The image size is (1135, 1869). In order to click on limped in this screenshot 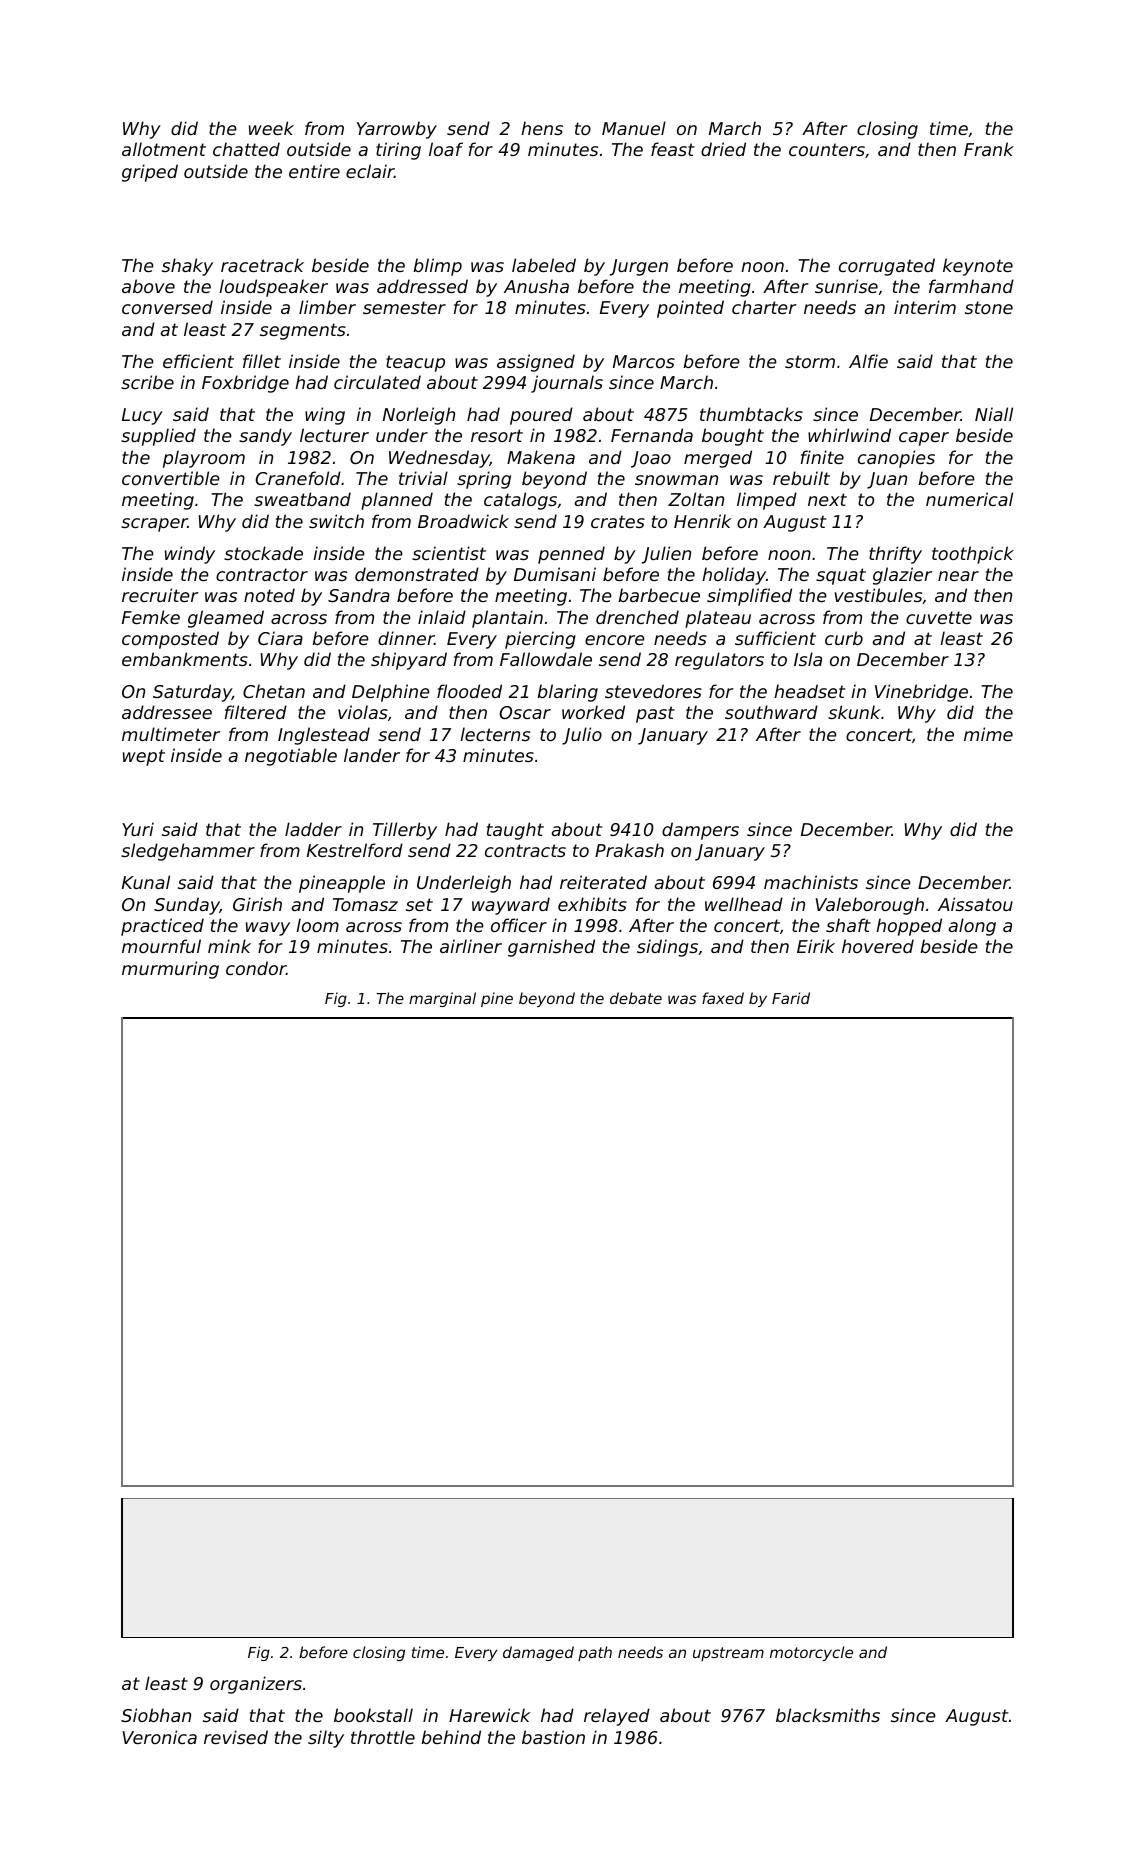, I will do `click(767, 501)`.
